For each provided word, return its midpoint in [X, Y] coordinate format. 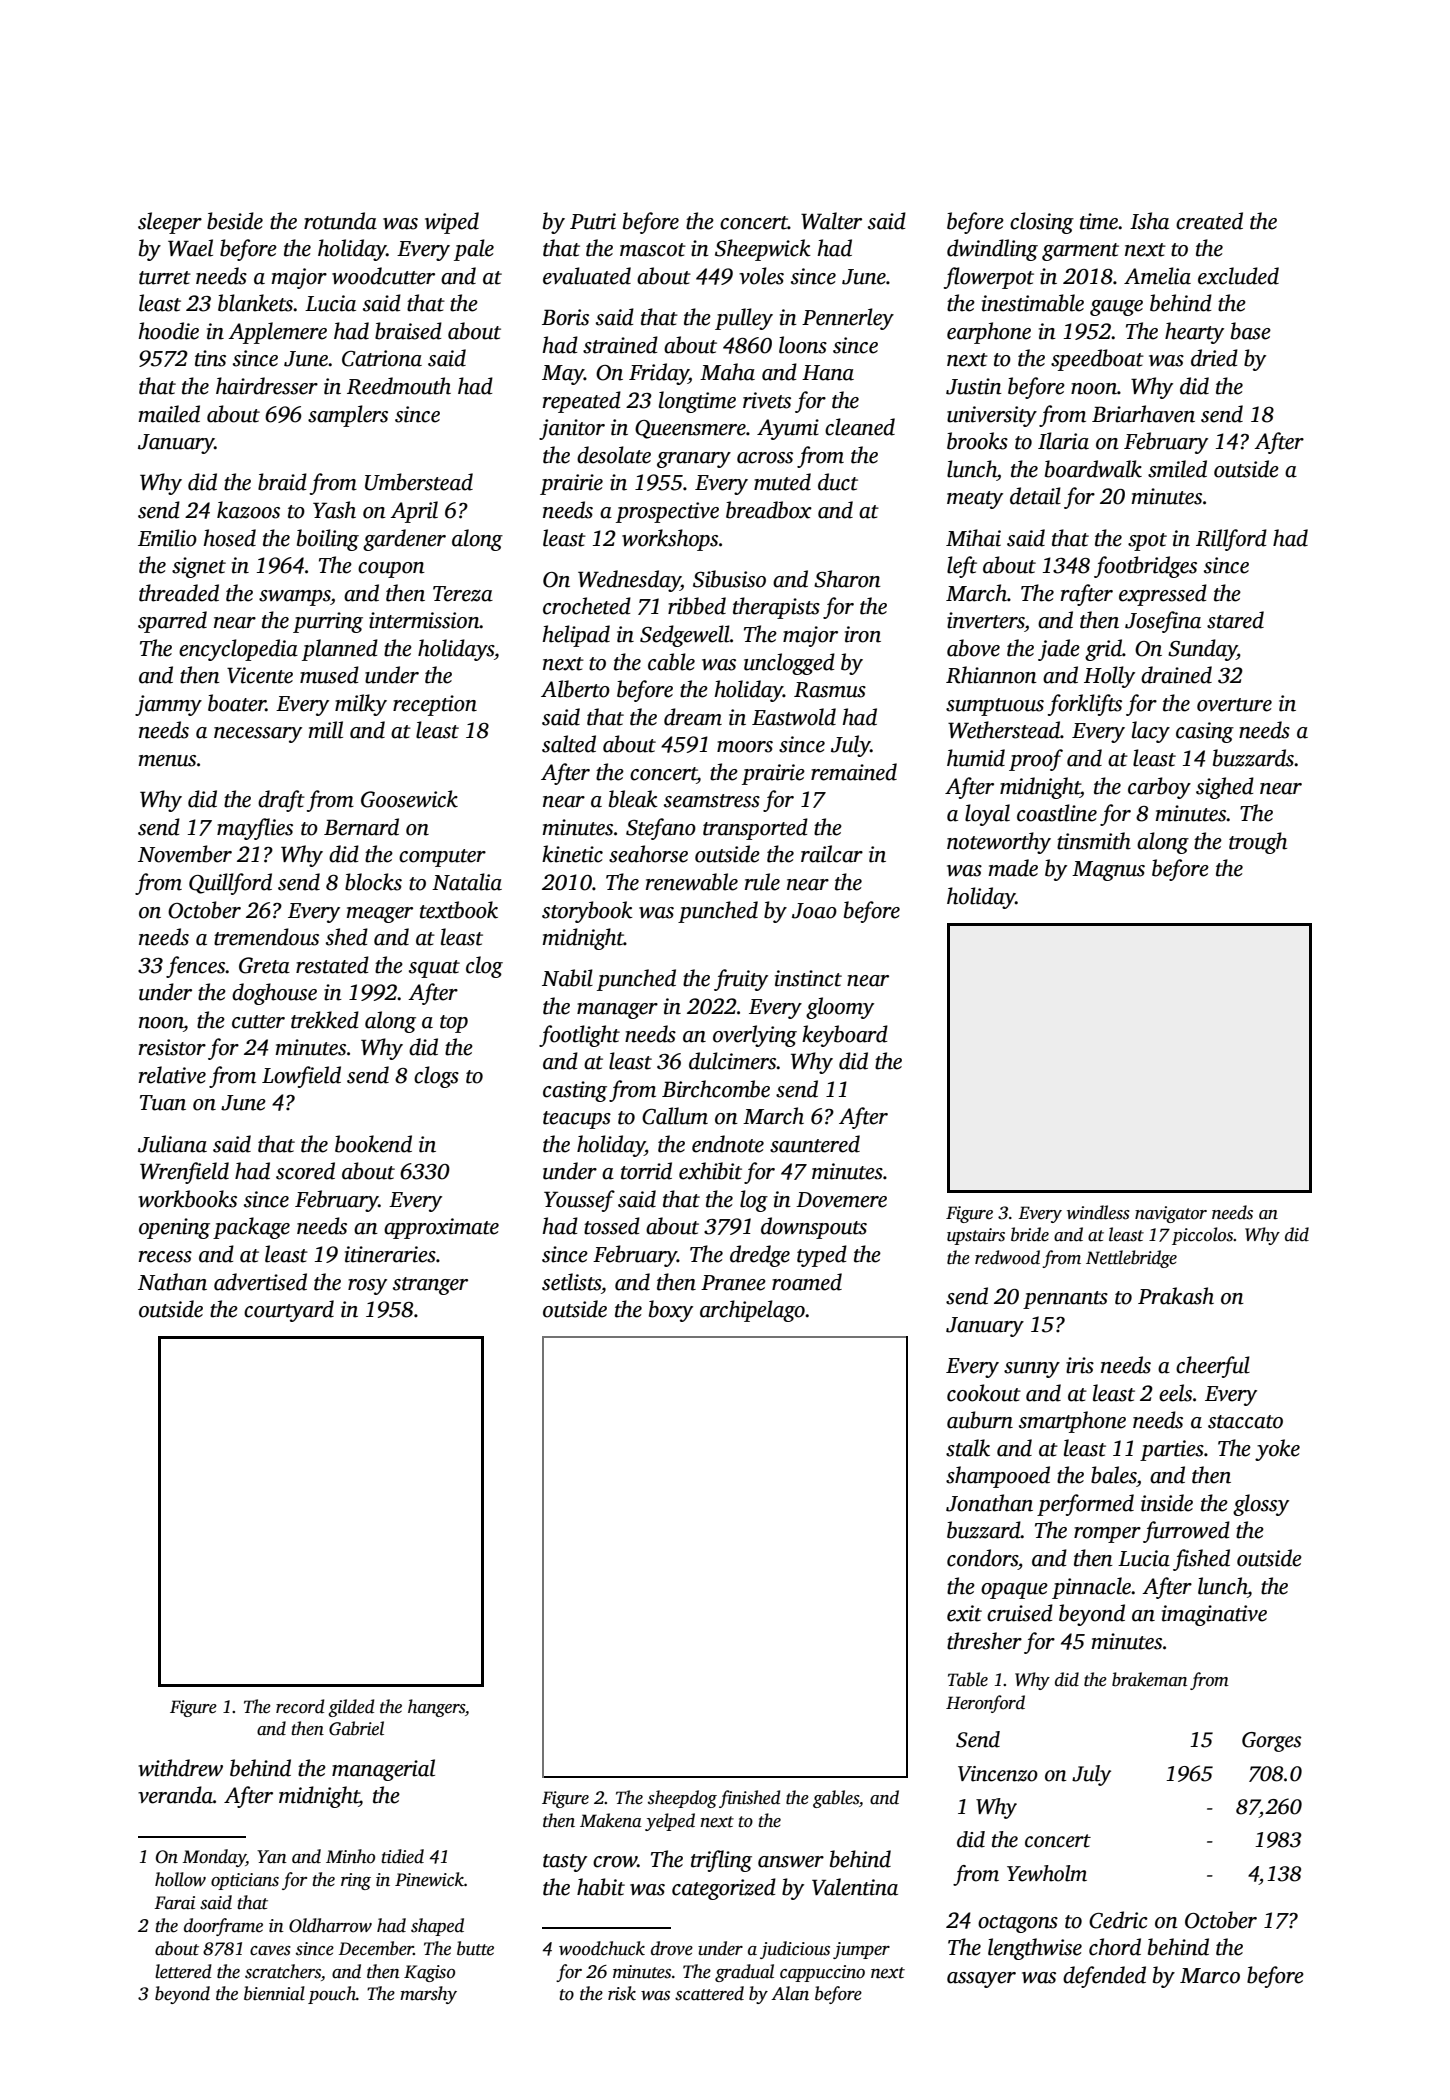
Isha [1149, 221]
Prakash [1176, 1296]
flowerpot [989, 278]
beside [235, 221]
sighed [1225, 788]
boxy [671, 1311]
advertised [260, 1282]
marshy [428, 1995]
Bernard [361, 827]
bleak [633, 799]
